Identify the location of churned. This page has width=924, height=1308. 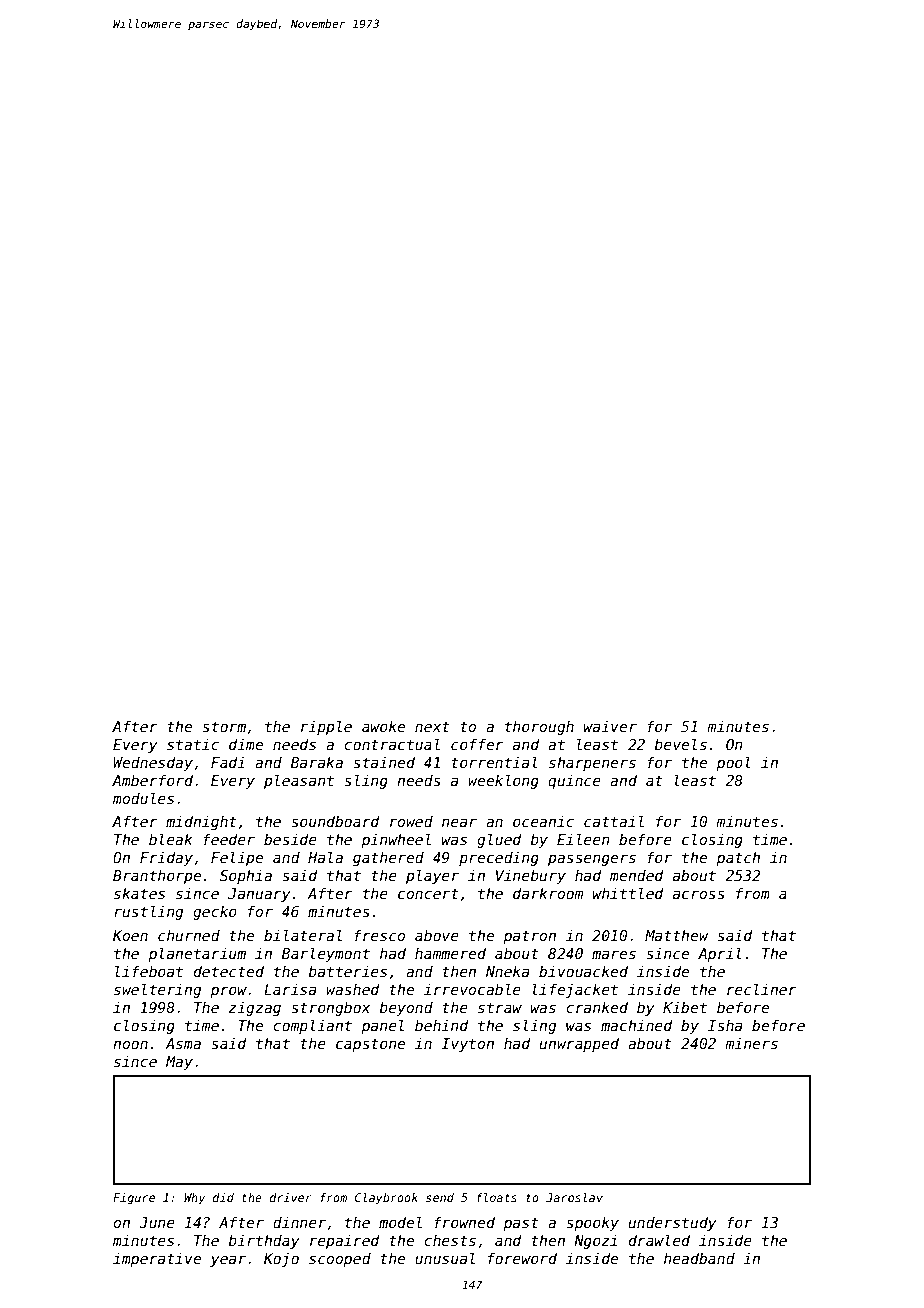
(189, 935).
